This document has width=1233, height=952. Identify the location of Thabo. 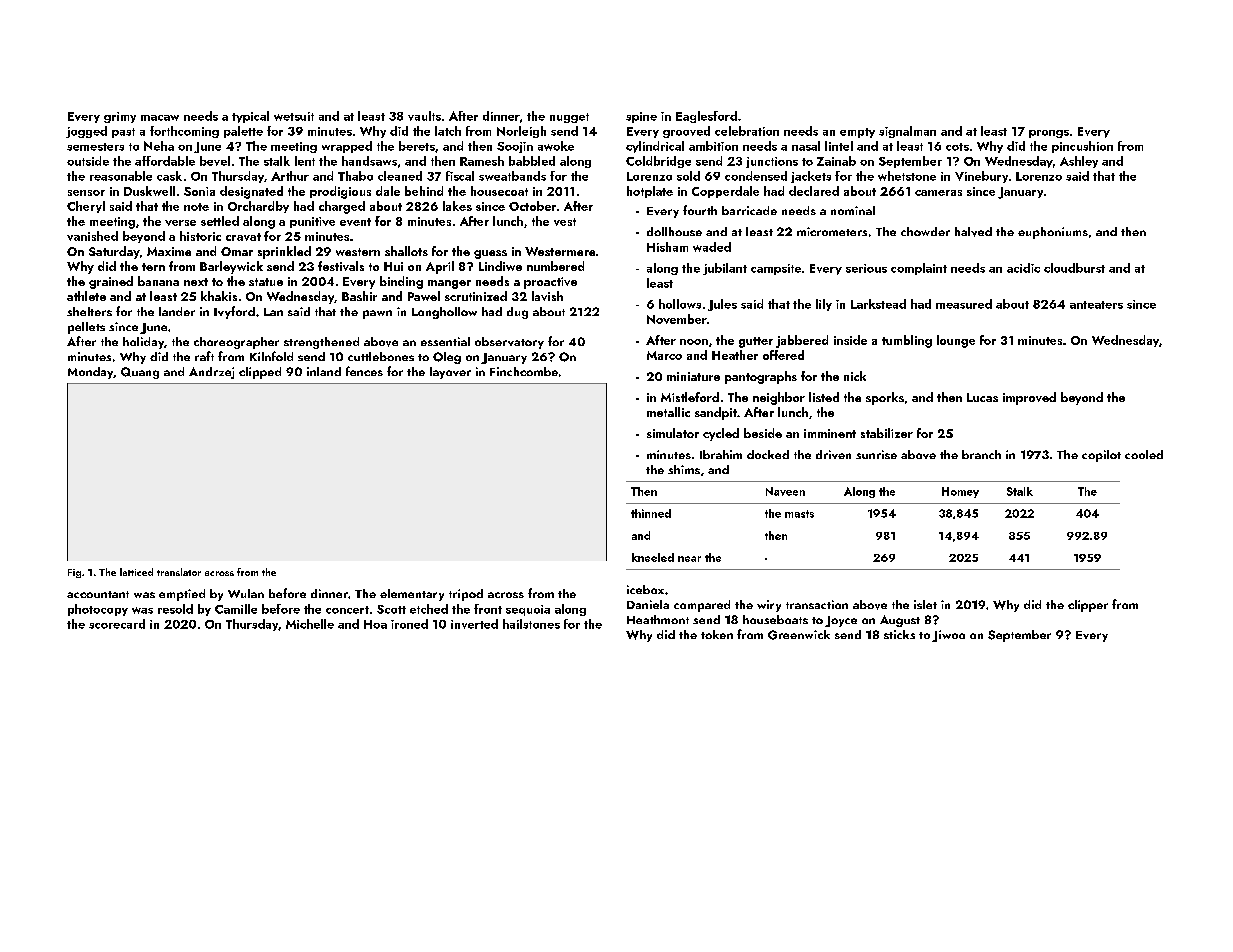
(355, 176).
